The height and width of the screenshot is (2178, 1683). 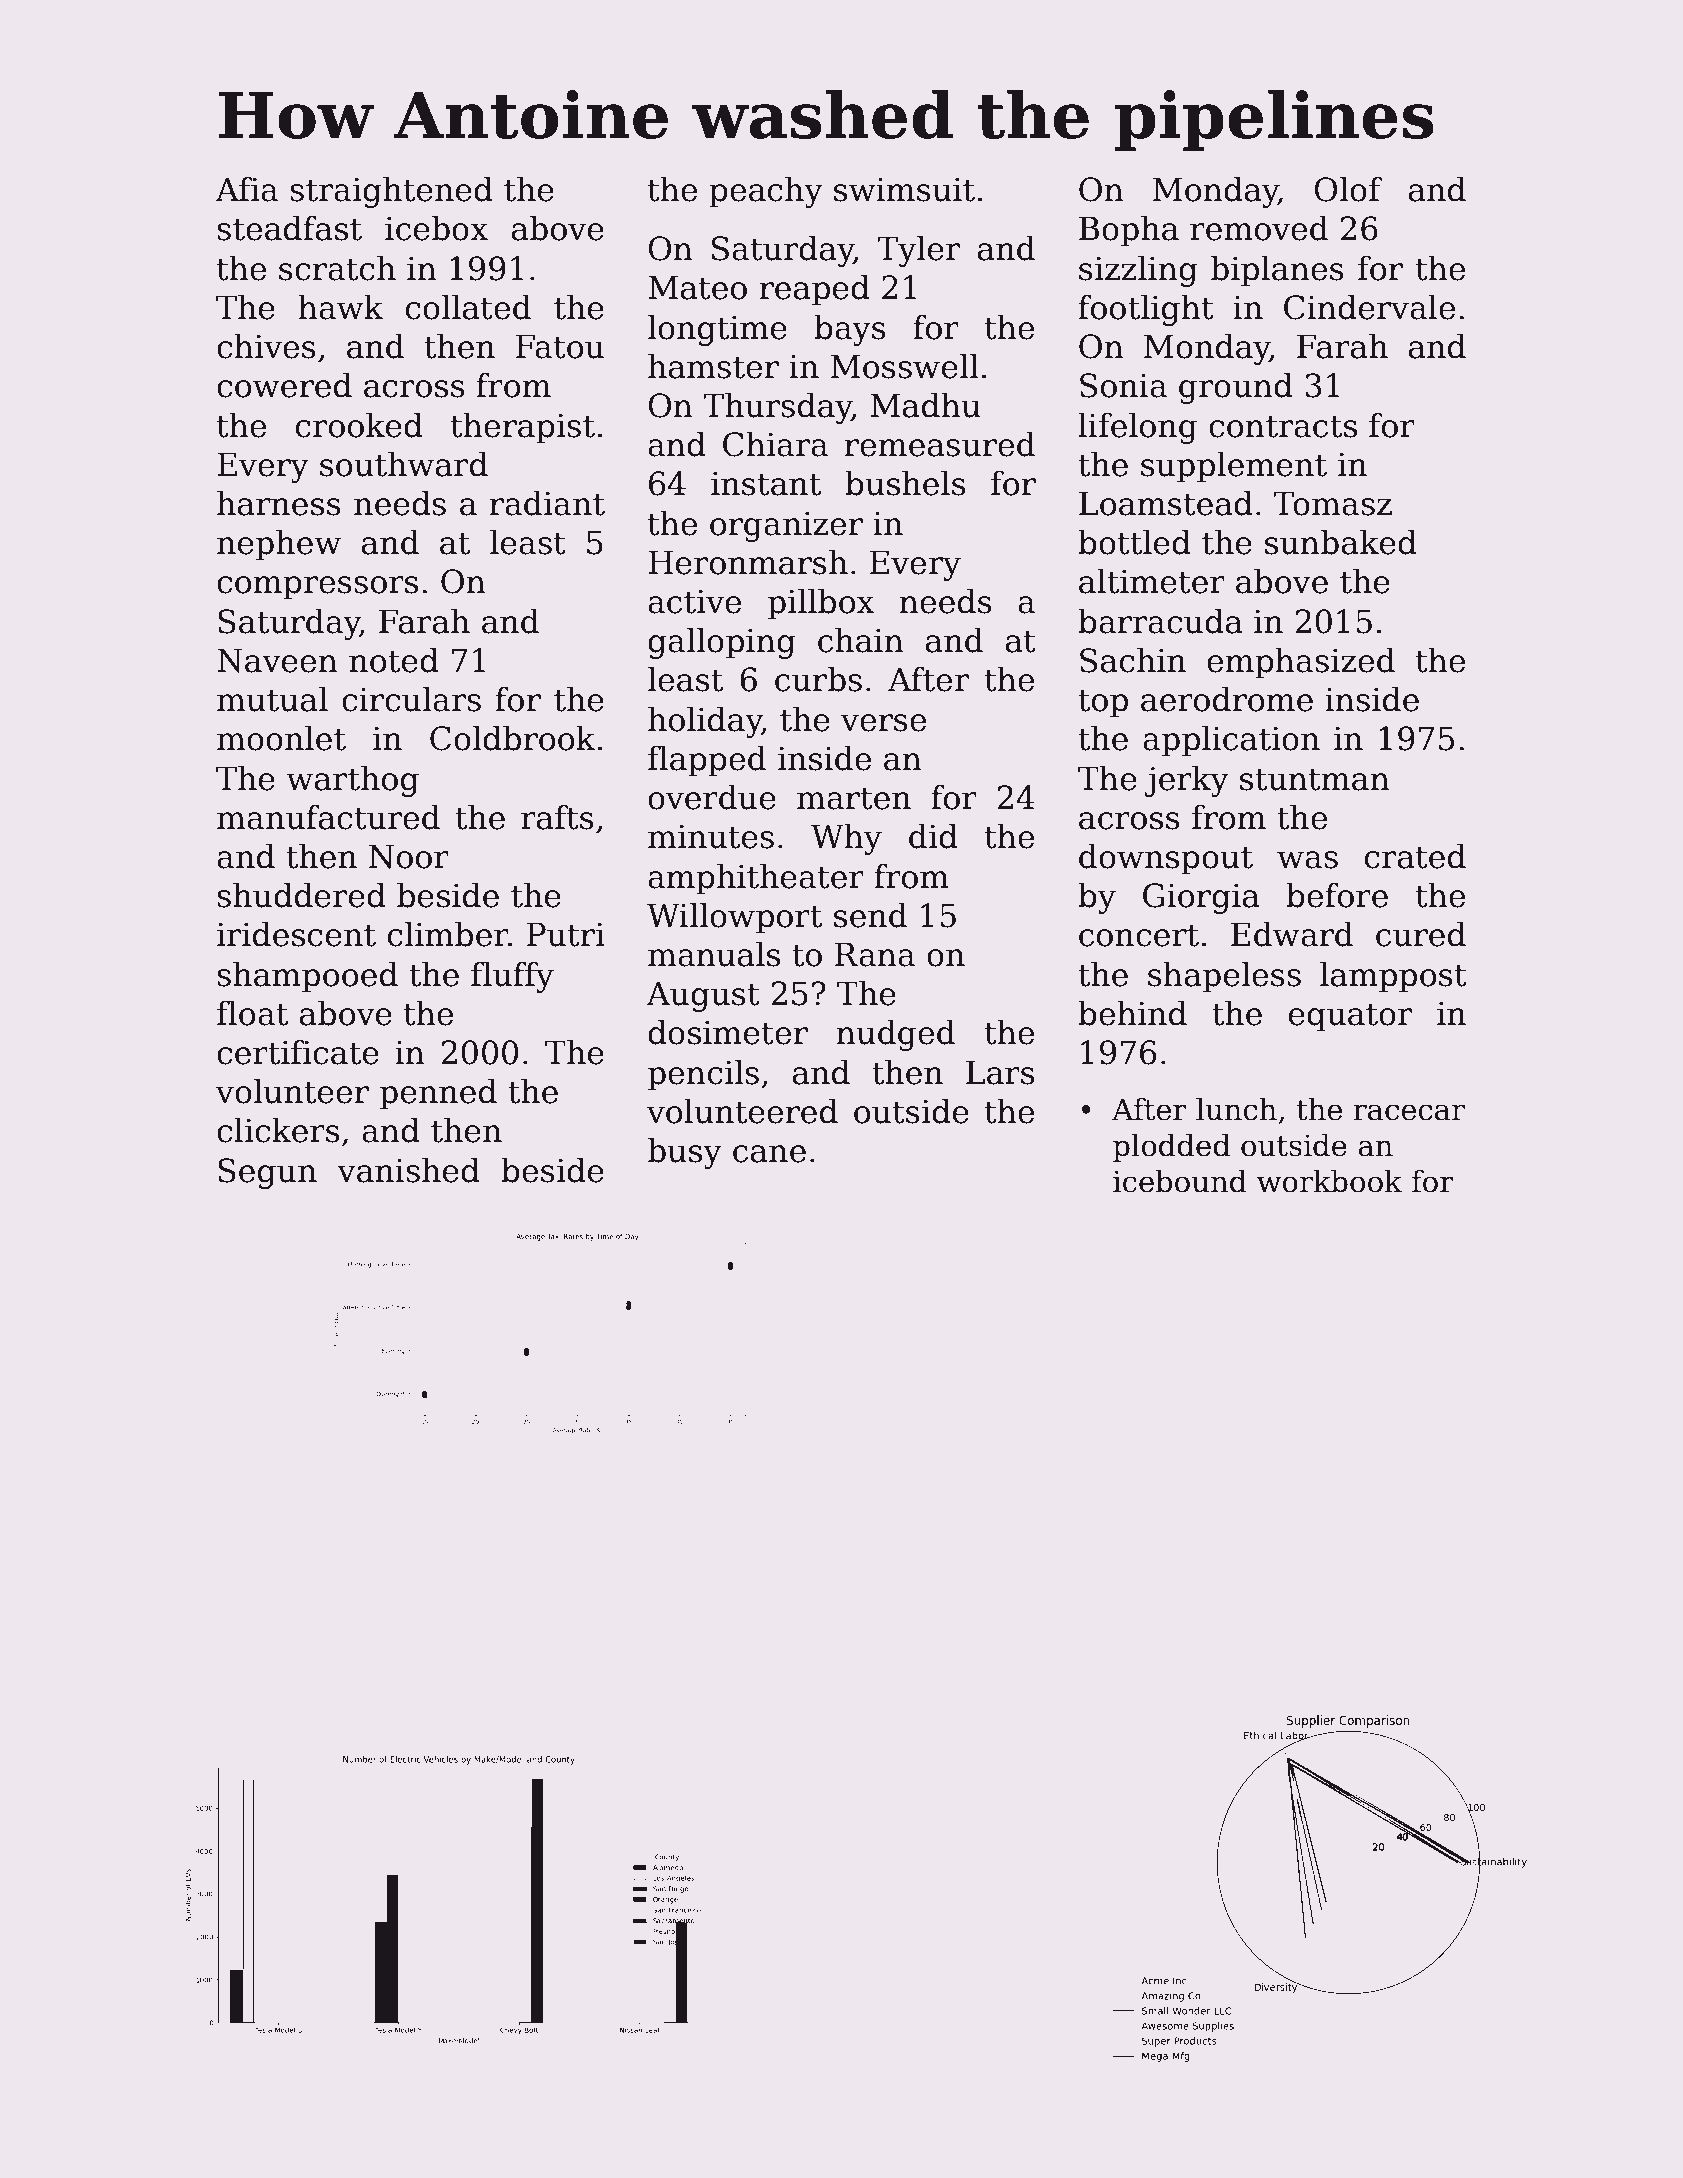 I want to click on Olof, so click(x=1348, y=189).
